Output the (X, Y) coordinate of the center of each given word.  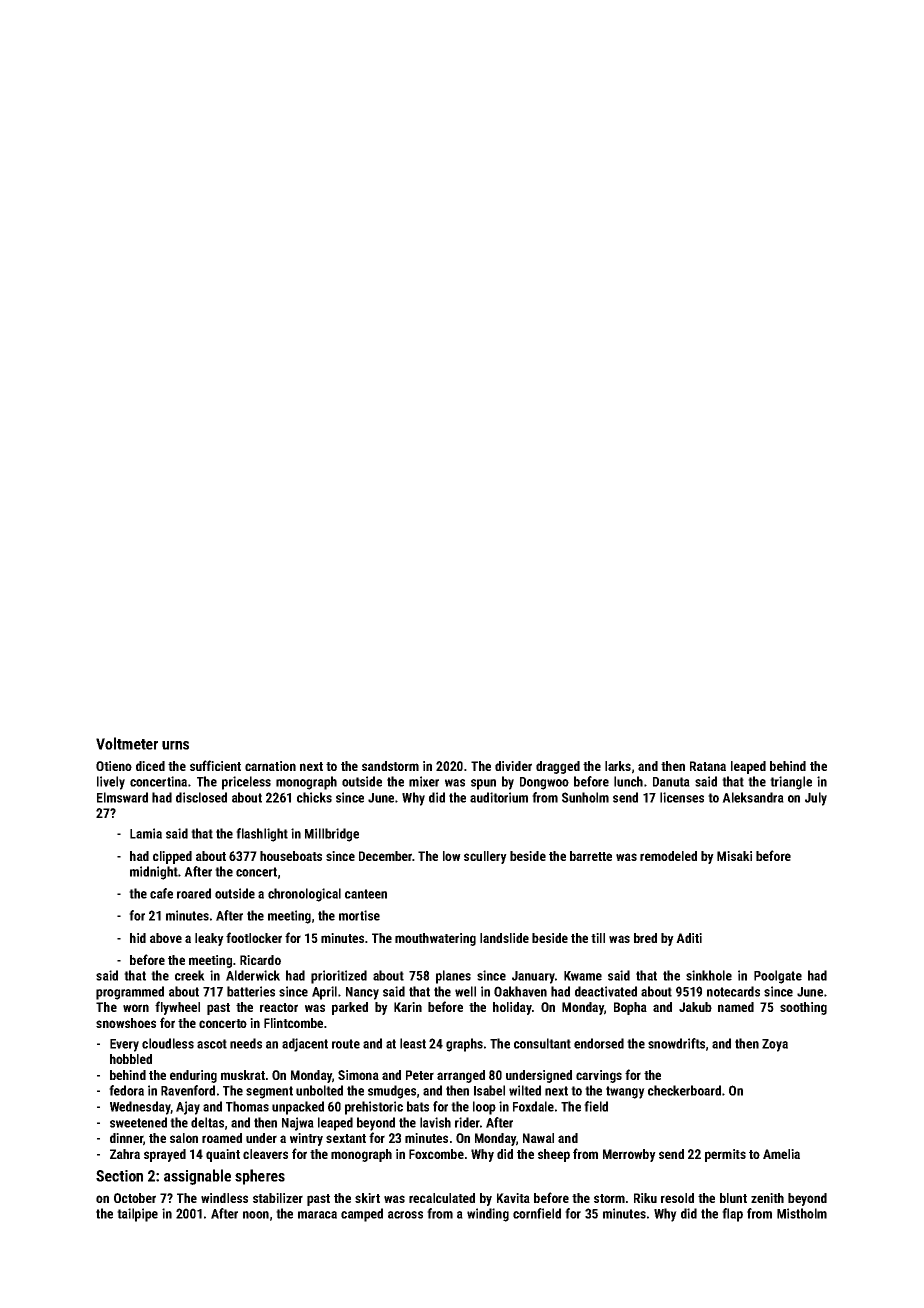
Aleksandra (753, 797)
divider (513, 766)
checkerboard (684, 1090)
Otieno (114, 766)
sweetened (138, 1122)
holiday (512, 1008)
